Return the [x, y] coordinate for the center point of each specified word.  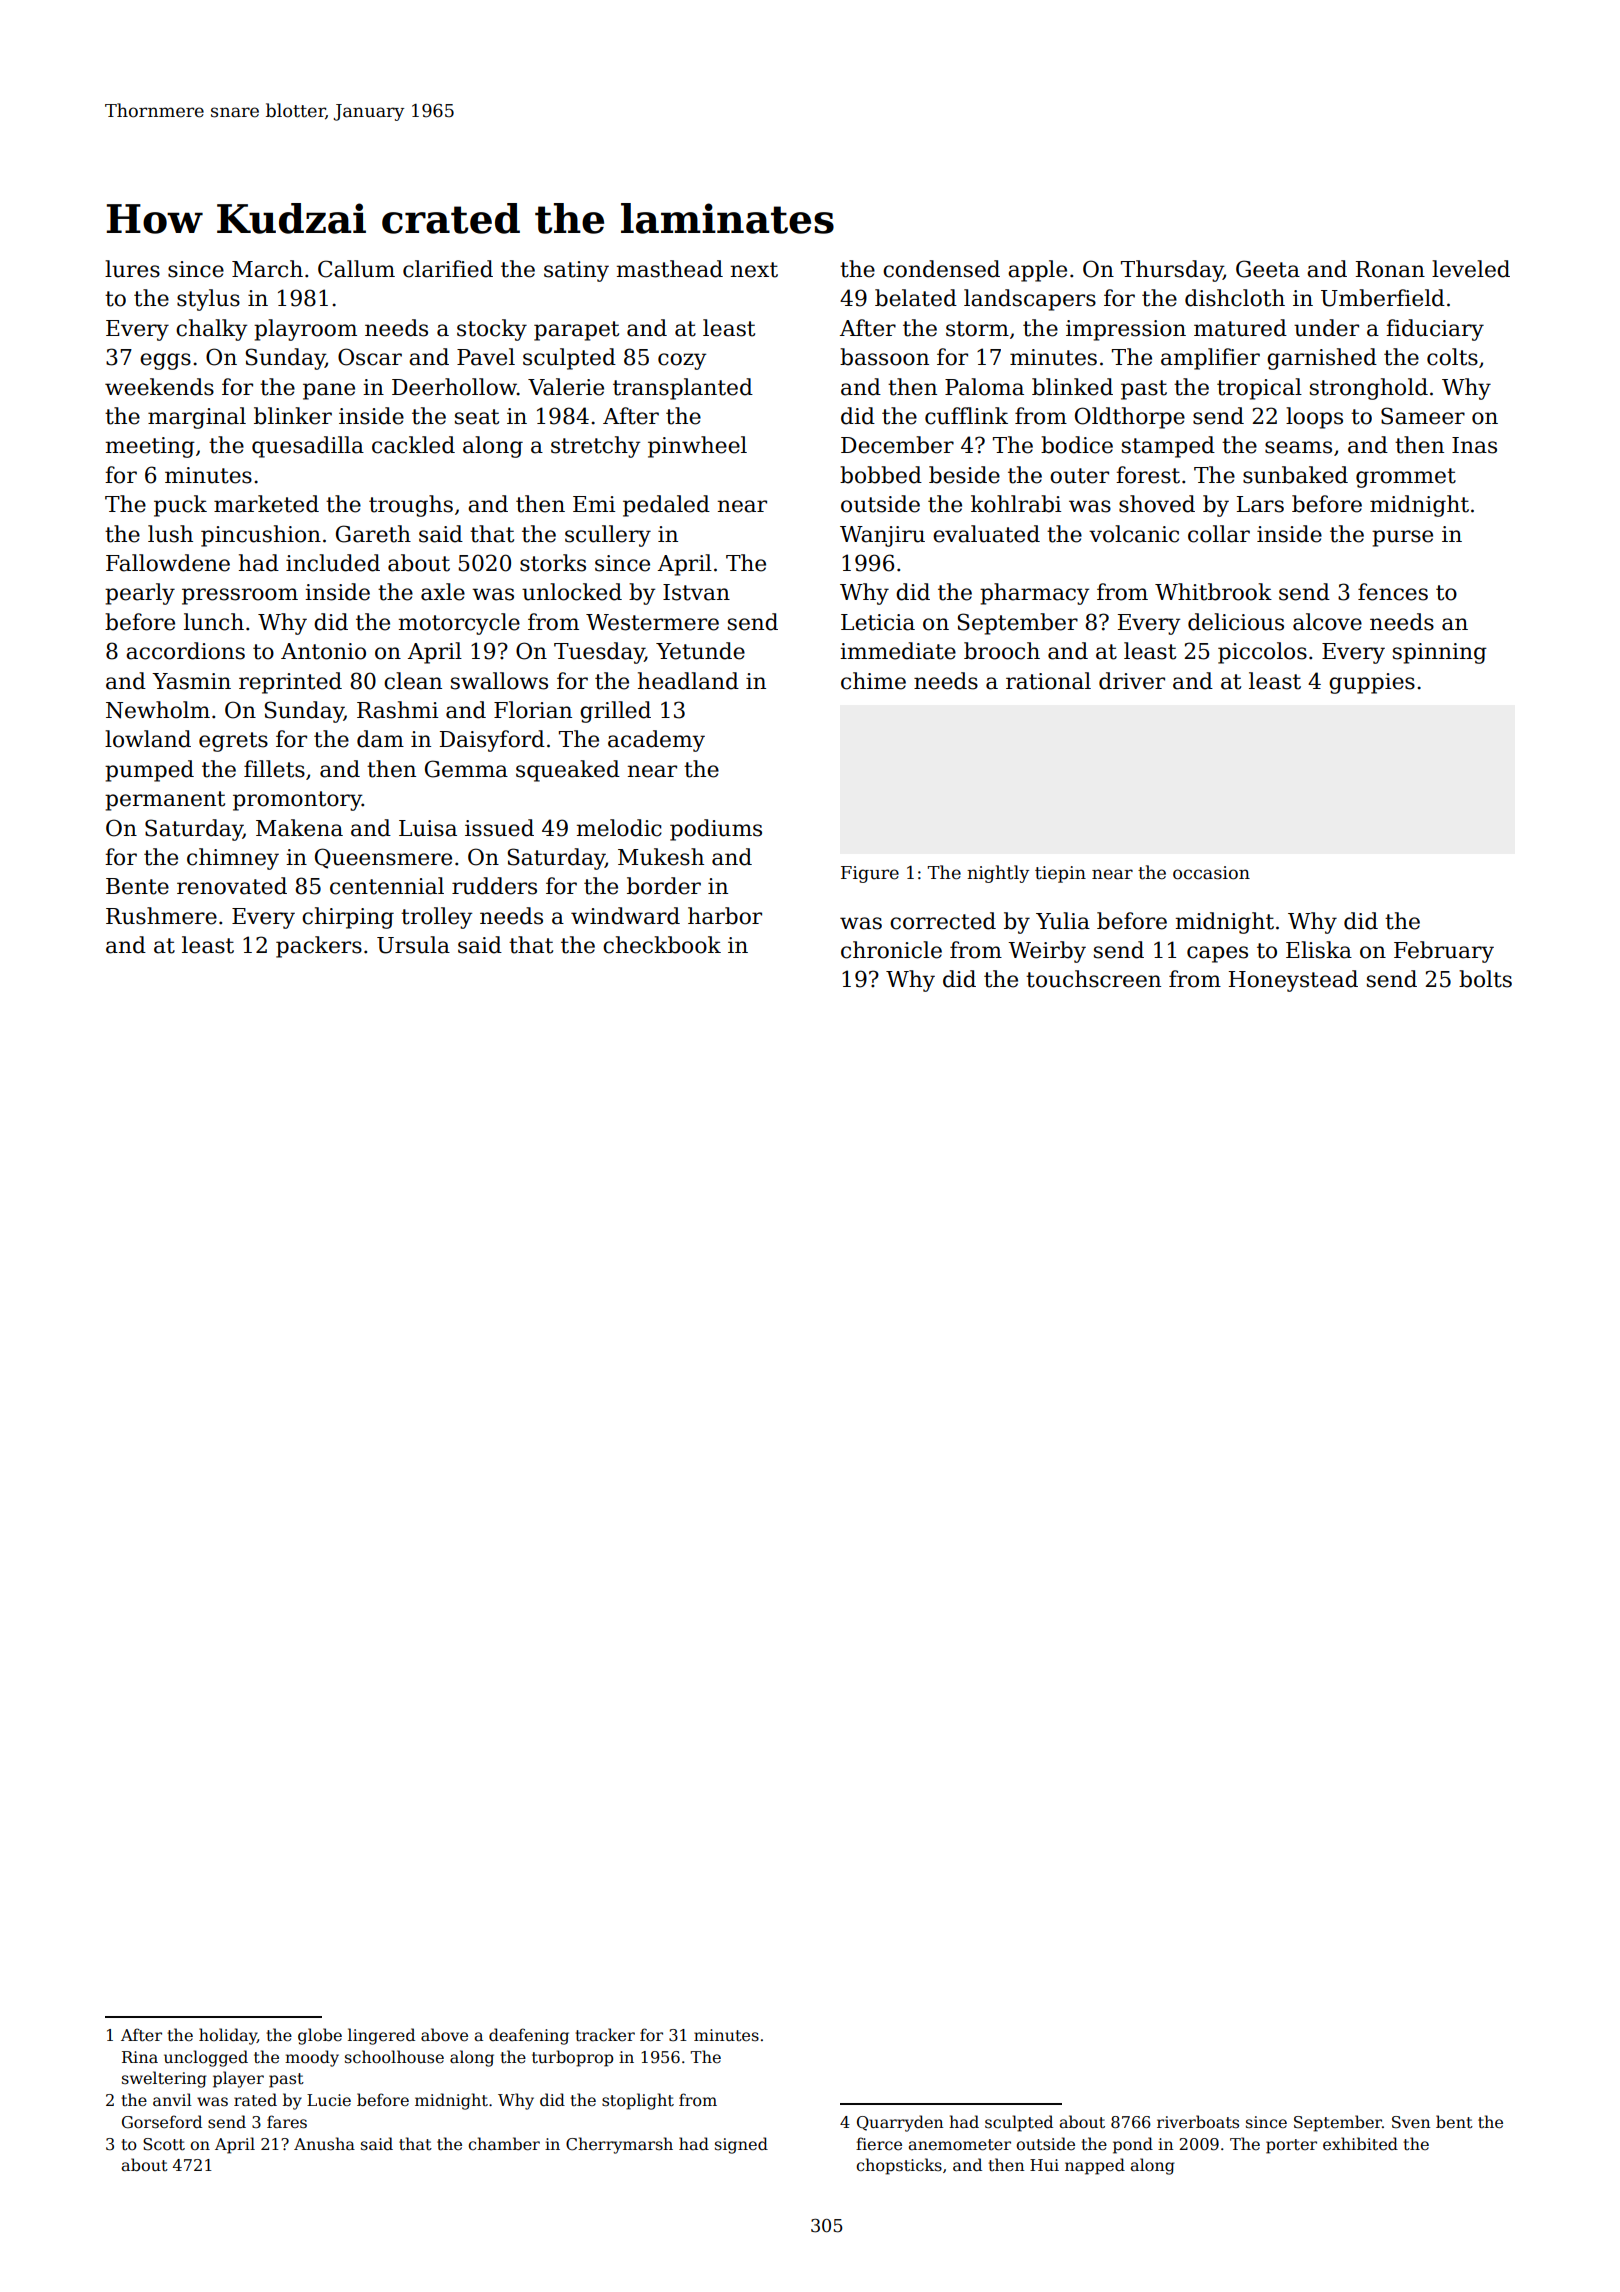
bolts [1485, 979]
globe [320, 2036]
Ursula [413, 945]
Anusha [324, 2143]
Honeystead [1293, 981]
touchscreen [1093, 979]
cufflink [966, 416]
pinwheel [697, 447]
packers [319, 947]
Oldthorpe [1130, 418]
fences [1393, 592]
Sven [1411, 2122]
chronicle [891, 950]
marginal [197, 418]
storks [553, 563]
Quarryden [900, 2123]
